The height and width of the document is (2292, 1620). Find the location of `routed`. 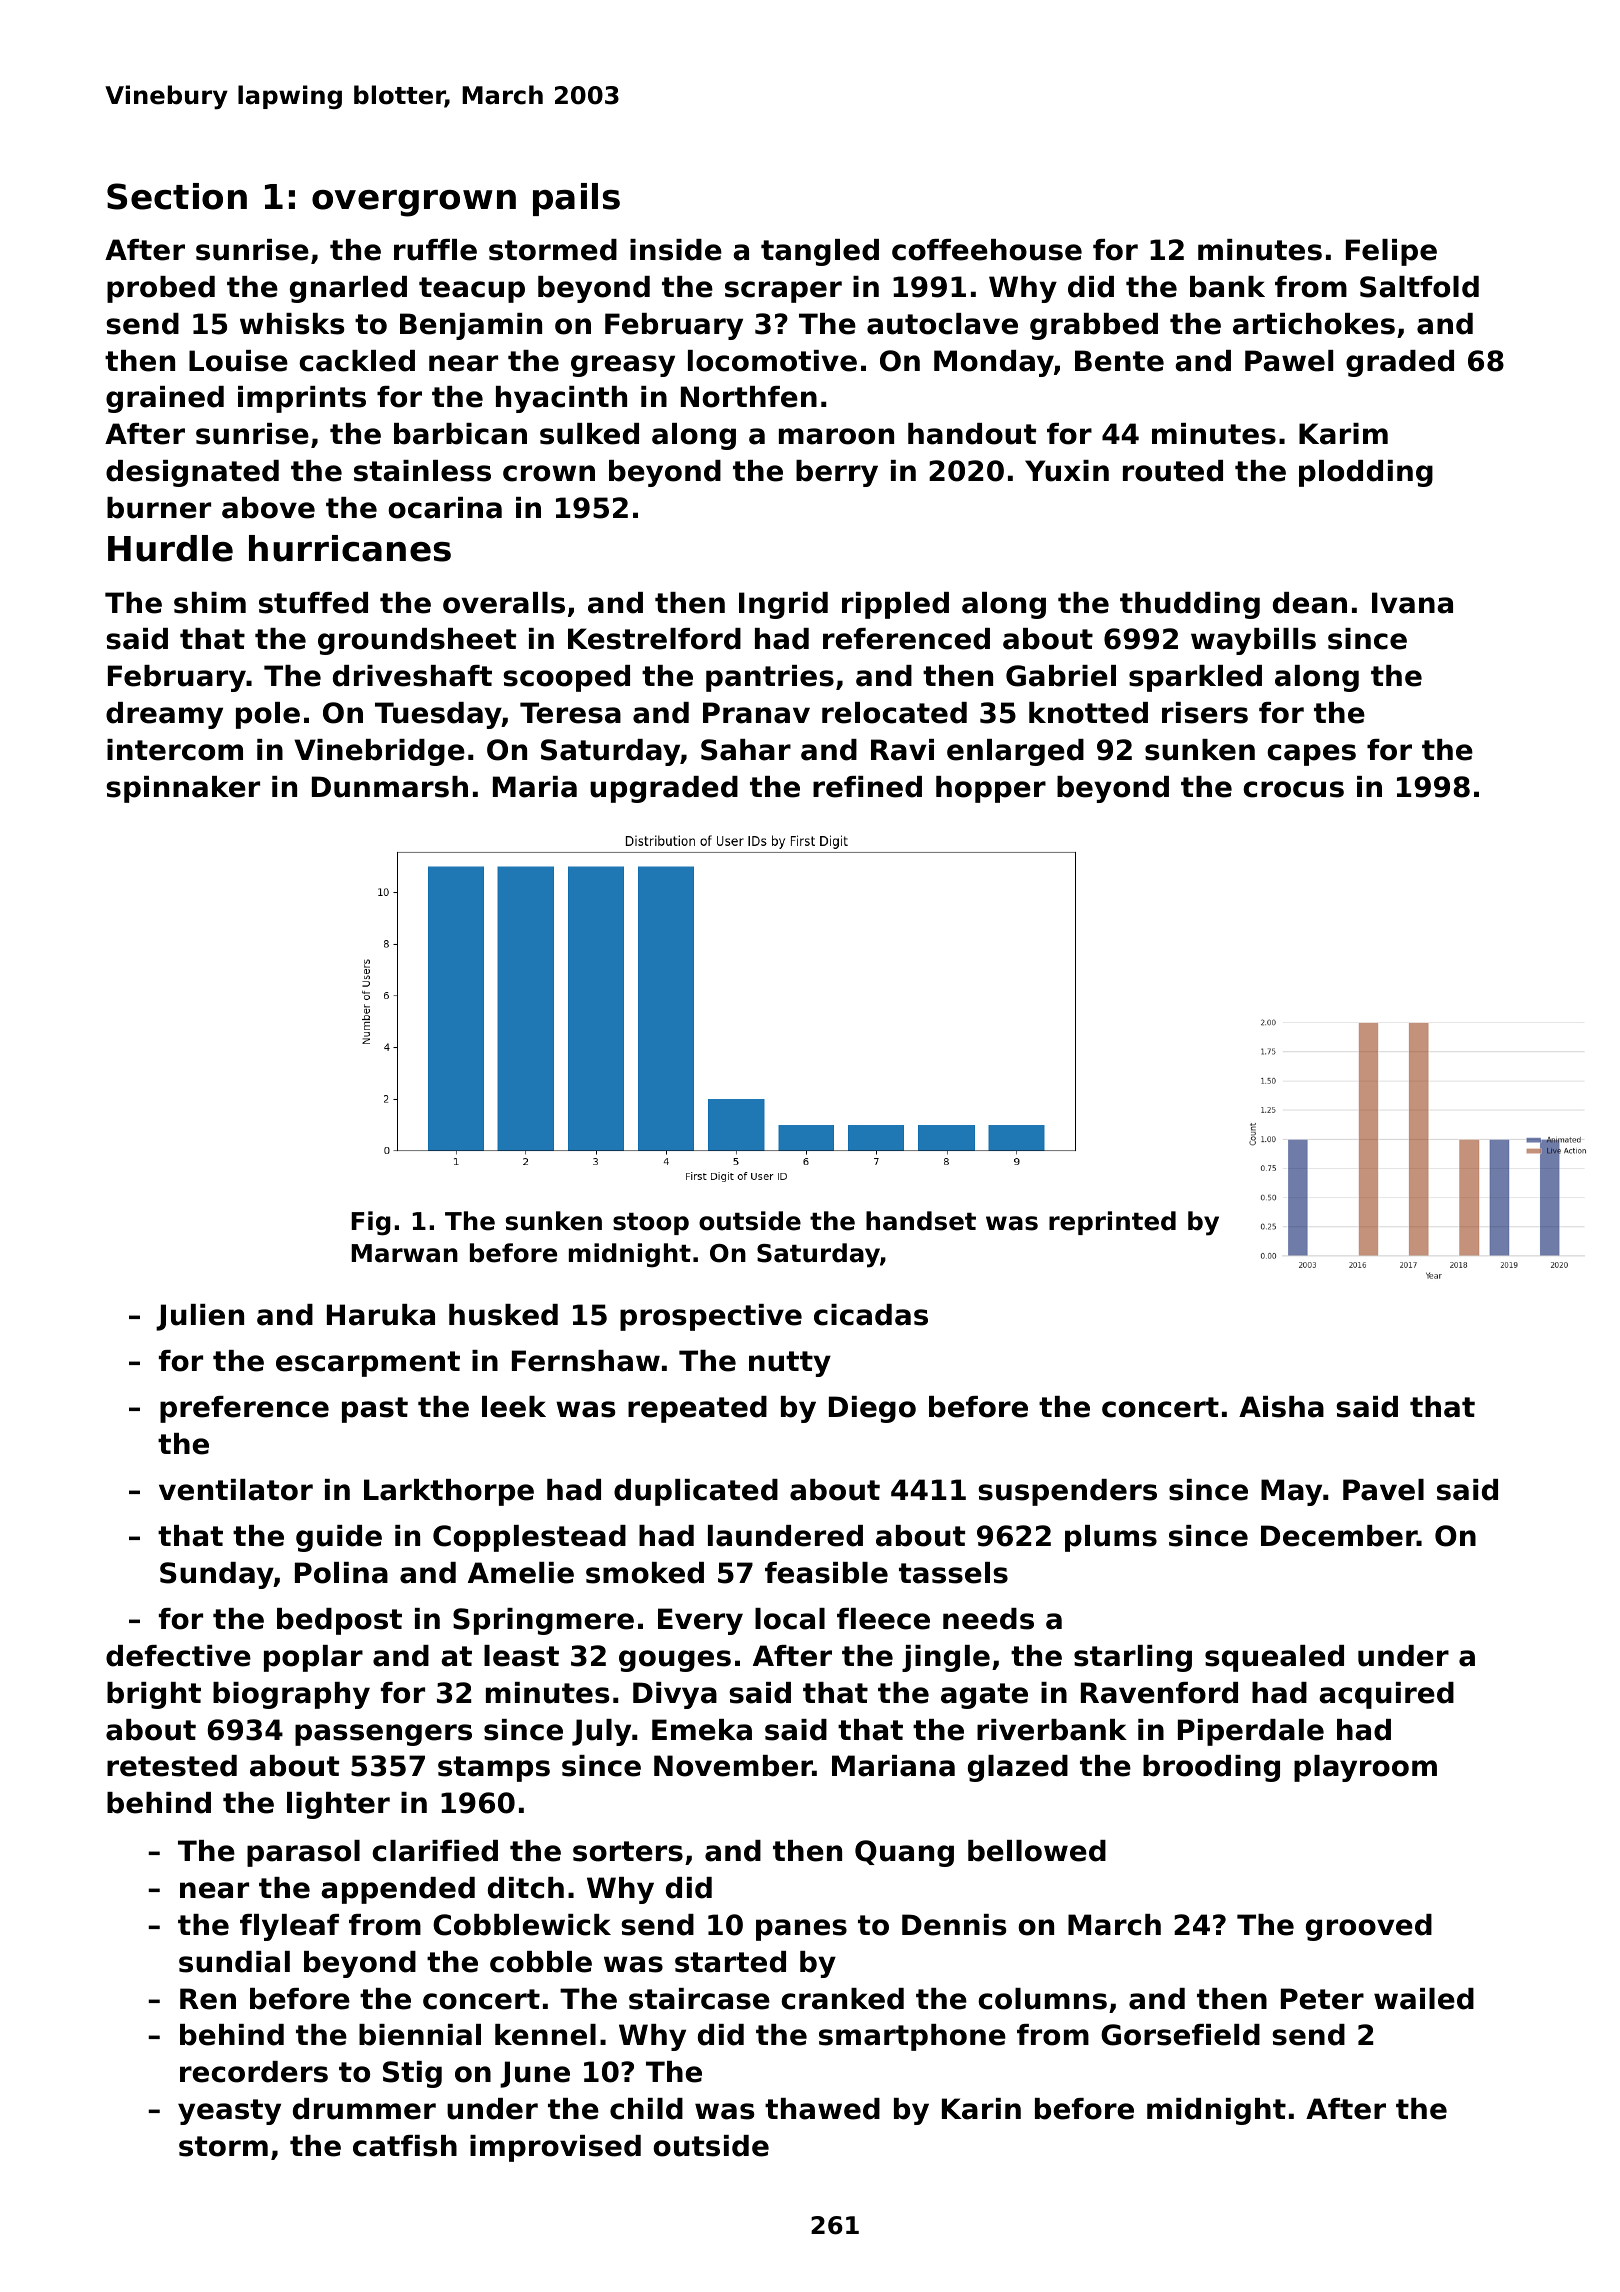

routed is located at coordinates (1173, 471).
